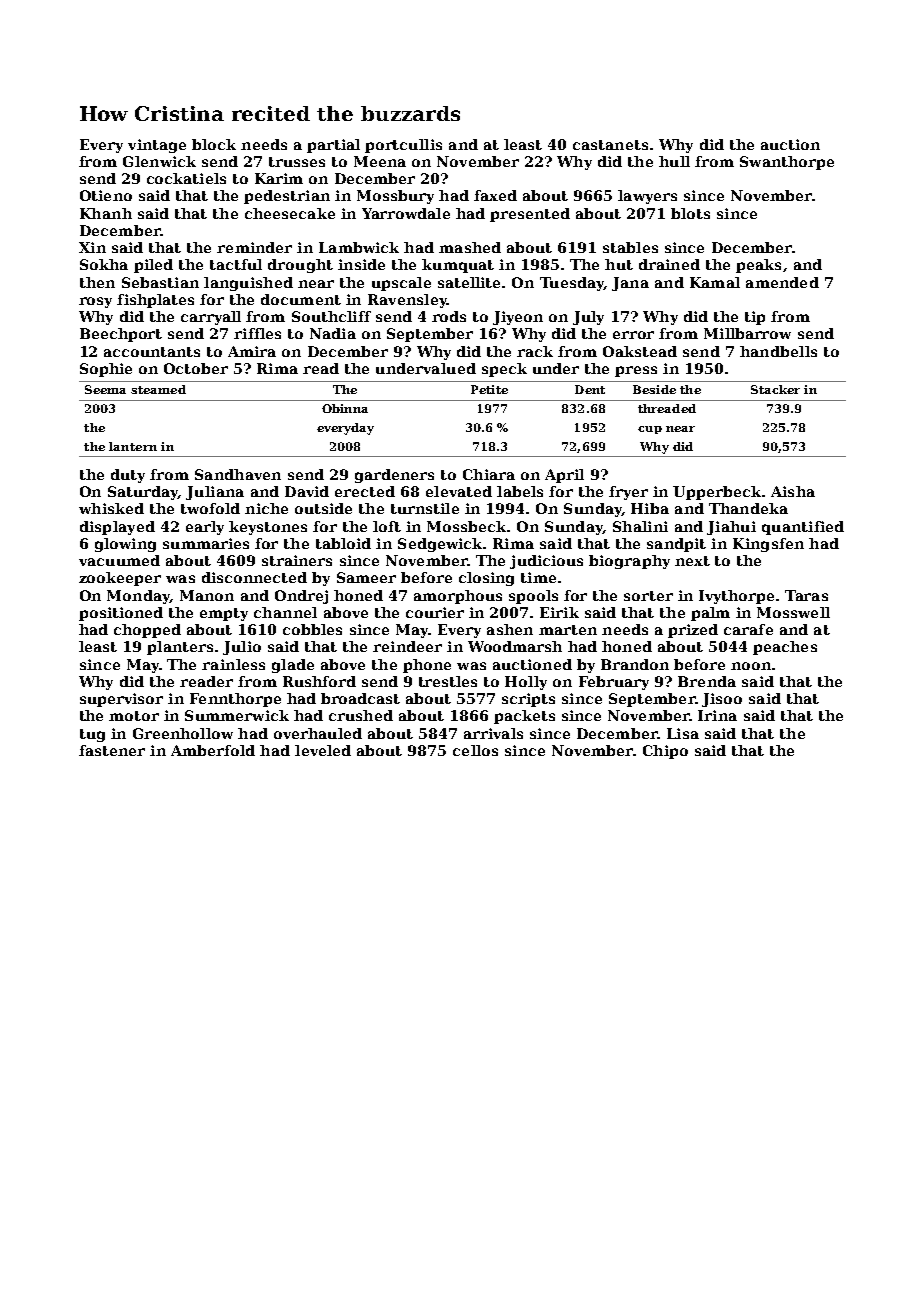 This image has height=1308, width=924. I want to click on amended, so click(782, 282).
